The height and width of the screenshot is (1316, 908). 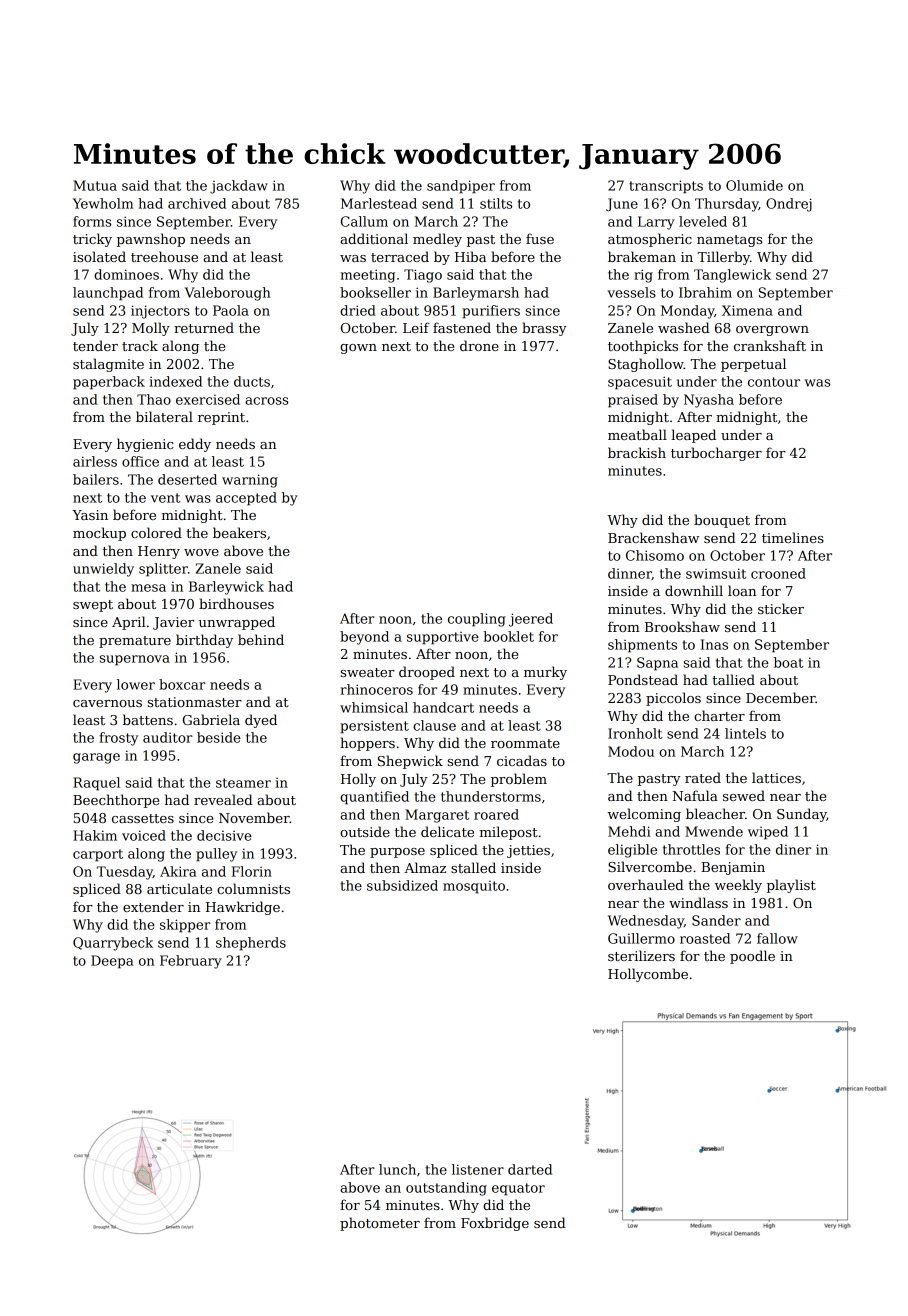 What do you see at coordinates (793, 537) in the screenshot?
I see `timelines` at bounding box center [793, 537].
